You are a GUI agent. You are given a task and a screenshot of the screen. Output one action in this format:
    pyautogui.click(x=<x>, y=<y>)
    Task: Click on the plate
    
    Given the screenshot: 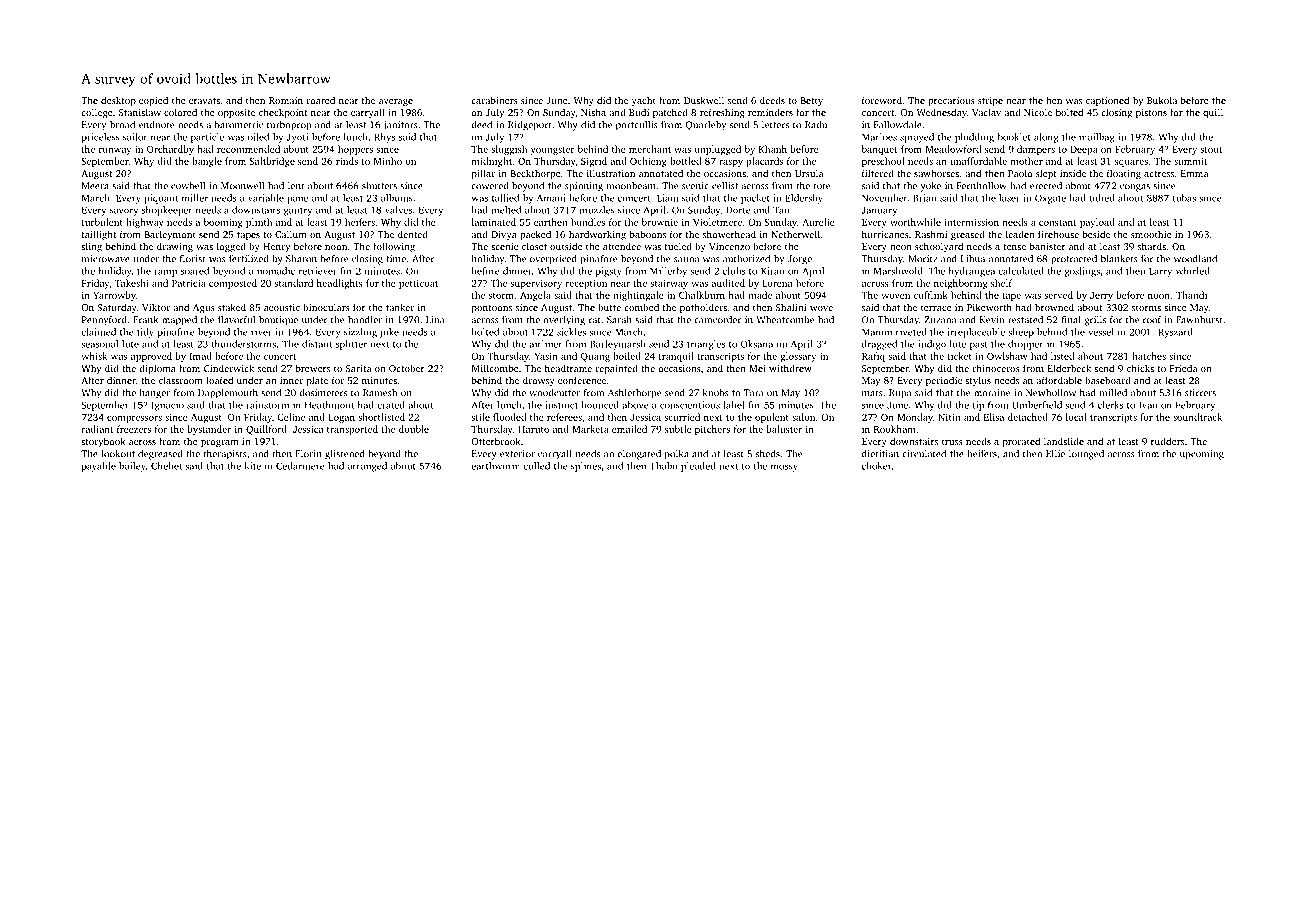 What is the action you would take?
    pyautogui.click(x=317, y=381)
